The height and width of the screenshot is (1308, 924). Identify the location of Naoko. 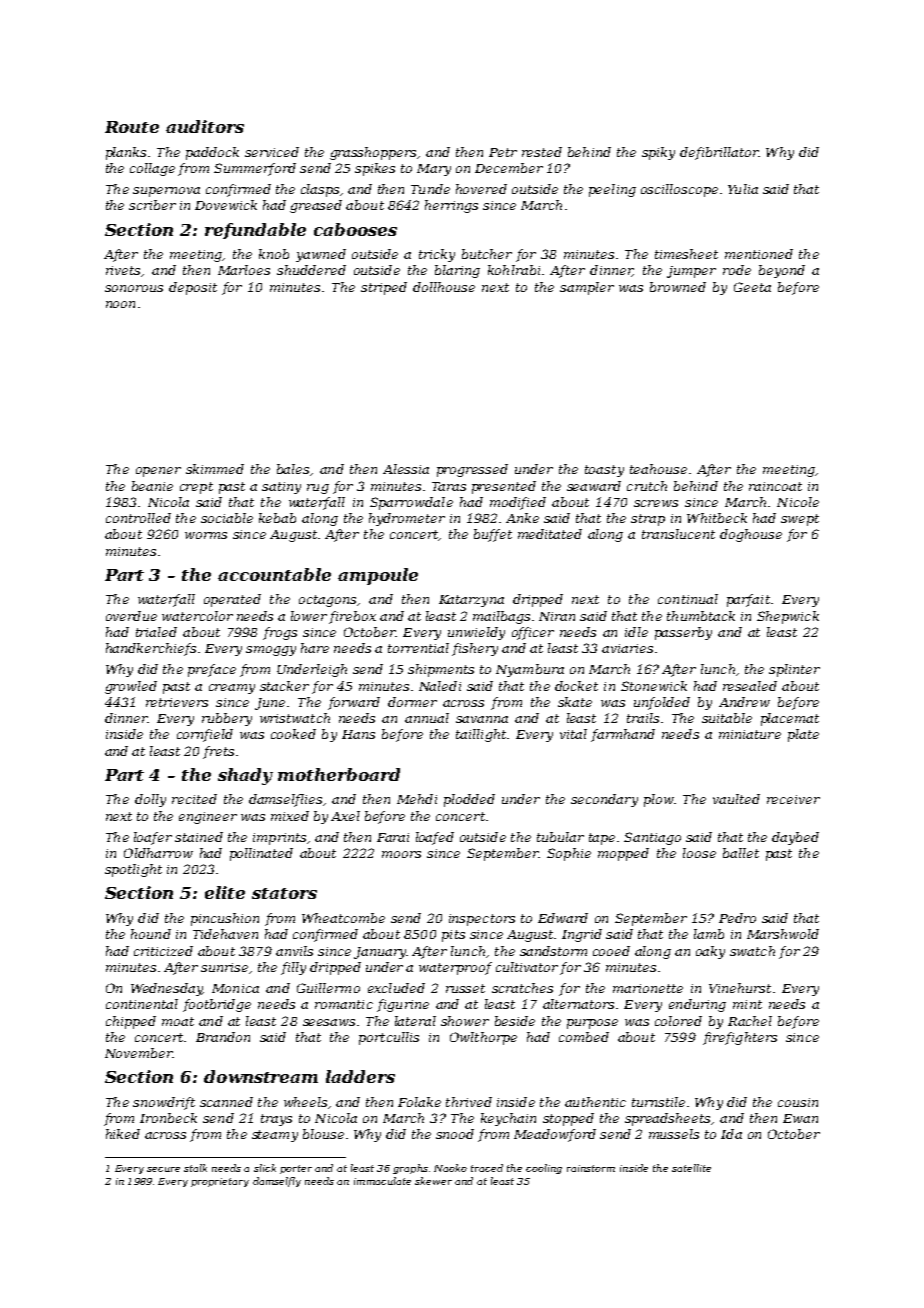
(450, 1168).
